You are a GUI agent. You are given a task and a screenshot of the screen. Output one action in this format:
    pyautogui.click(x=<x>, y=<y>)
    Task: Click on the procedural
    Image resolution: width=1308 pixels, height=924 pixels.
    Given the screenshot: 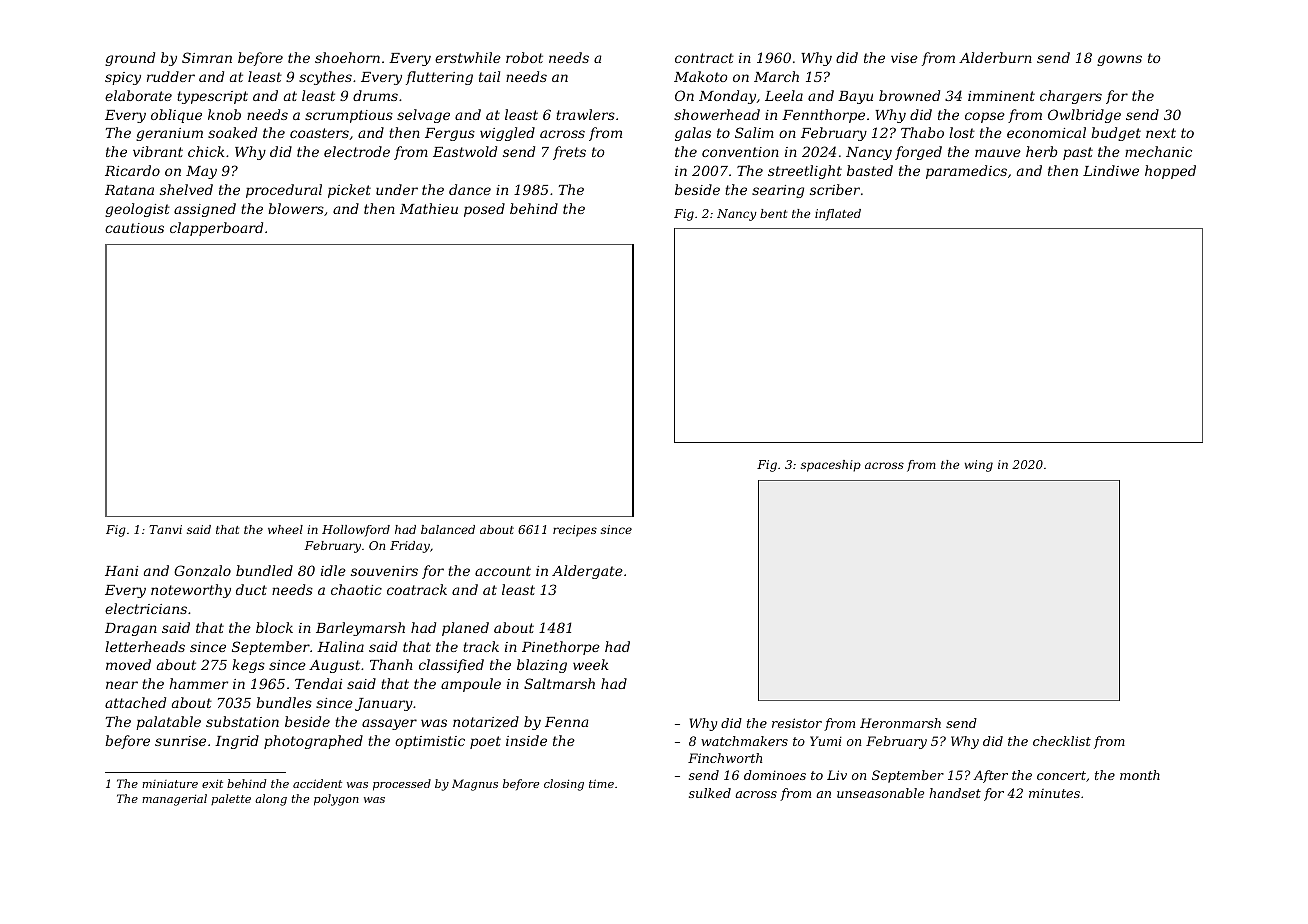 What is the action you would take?
    pyautogui.click(x=284, y=191)
